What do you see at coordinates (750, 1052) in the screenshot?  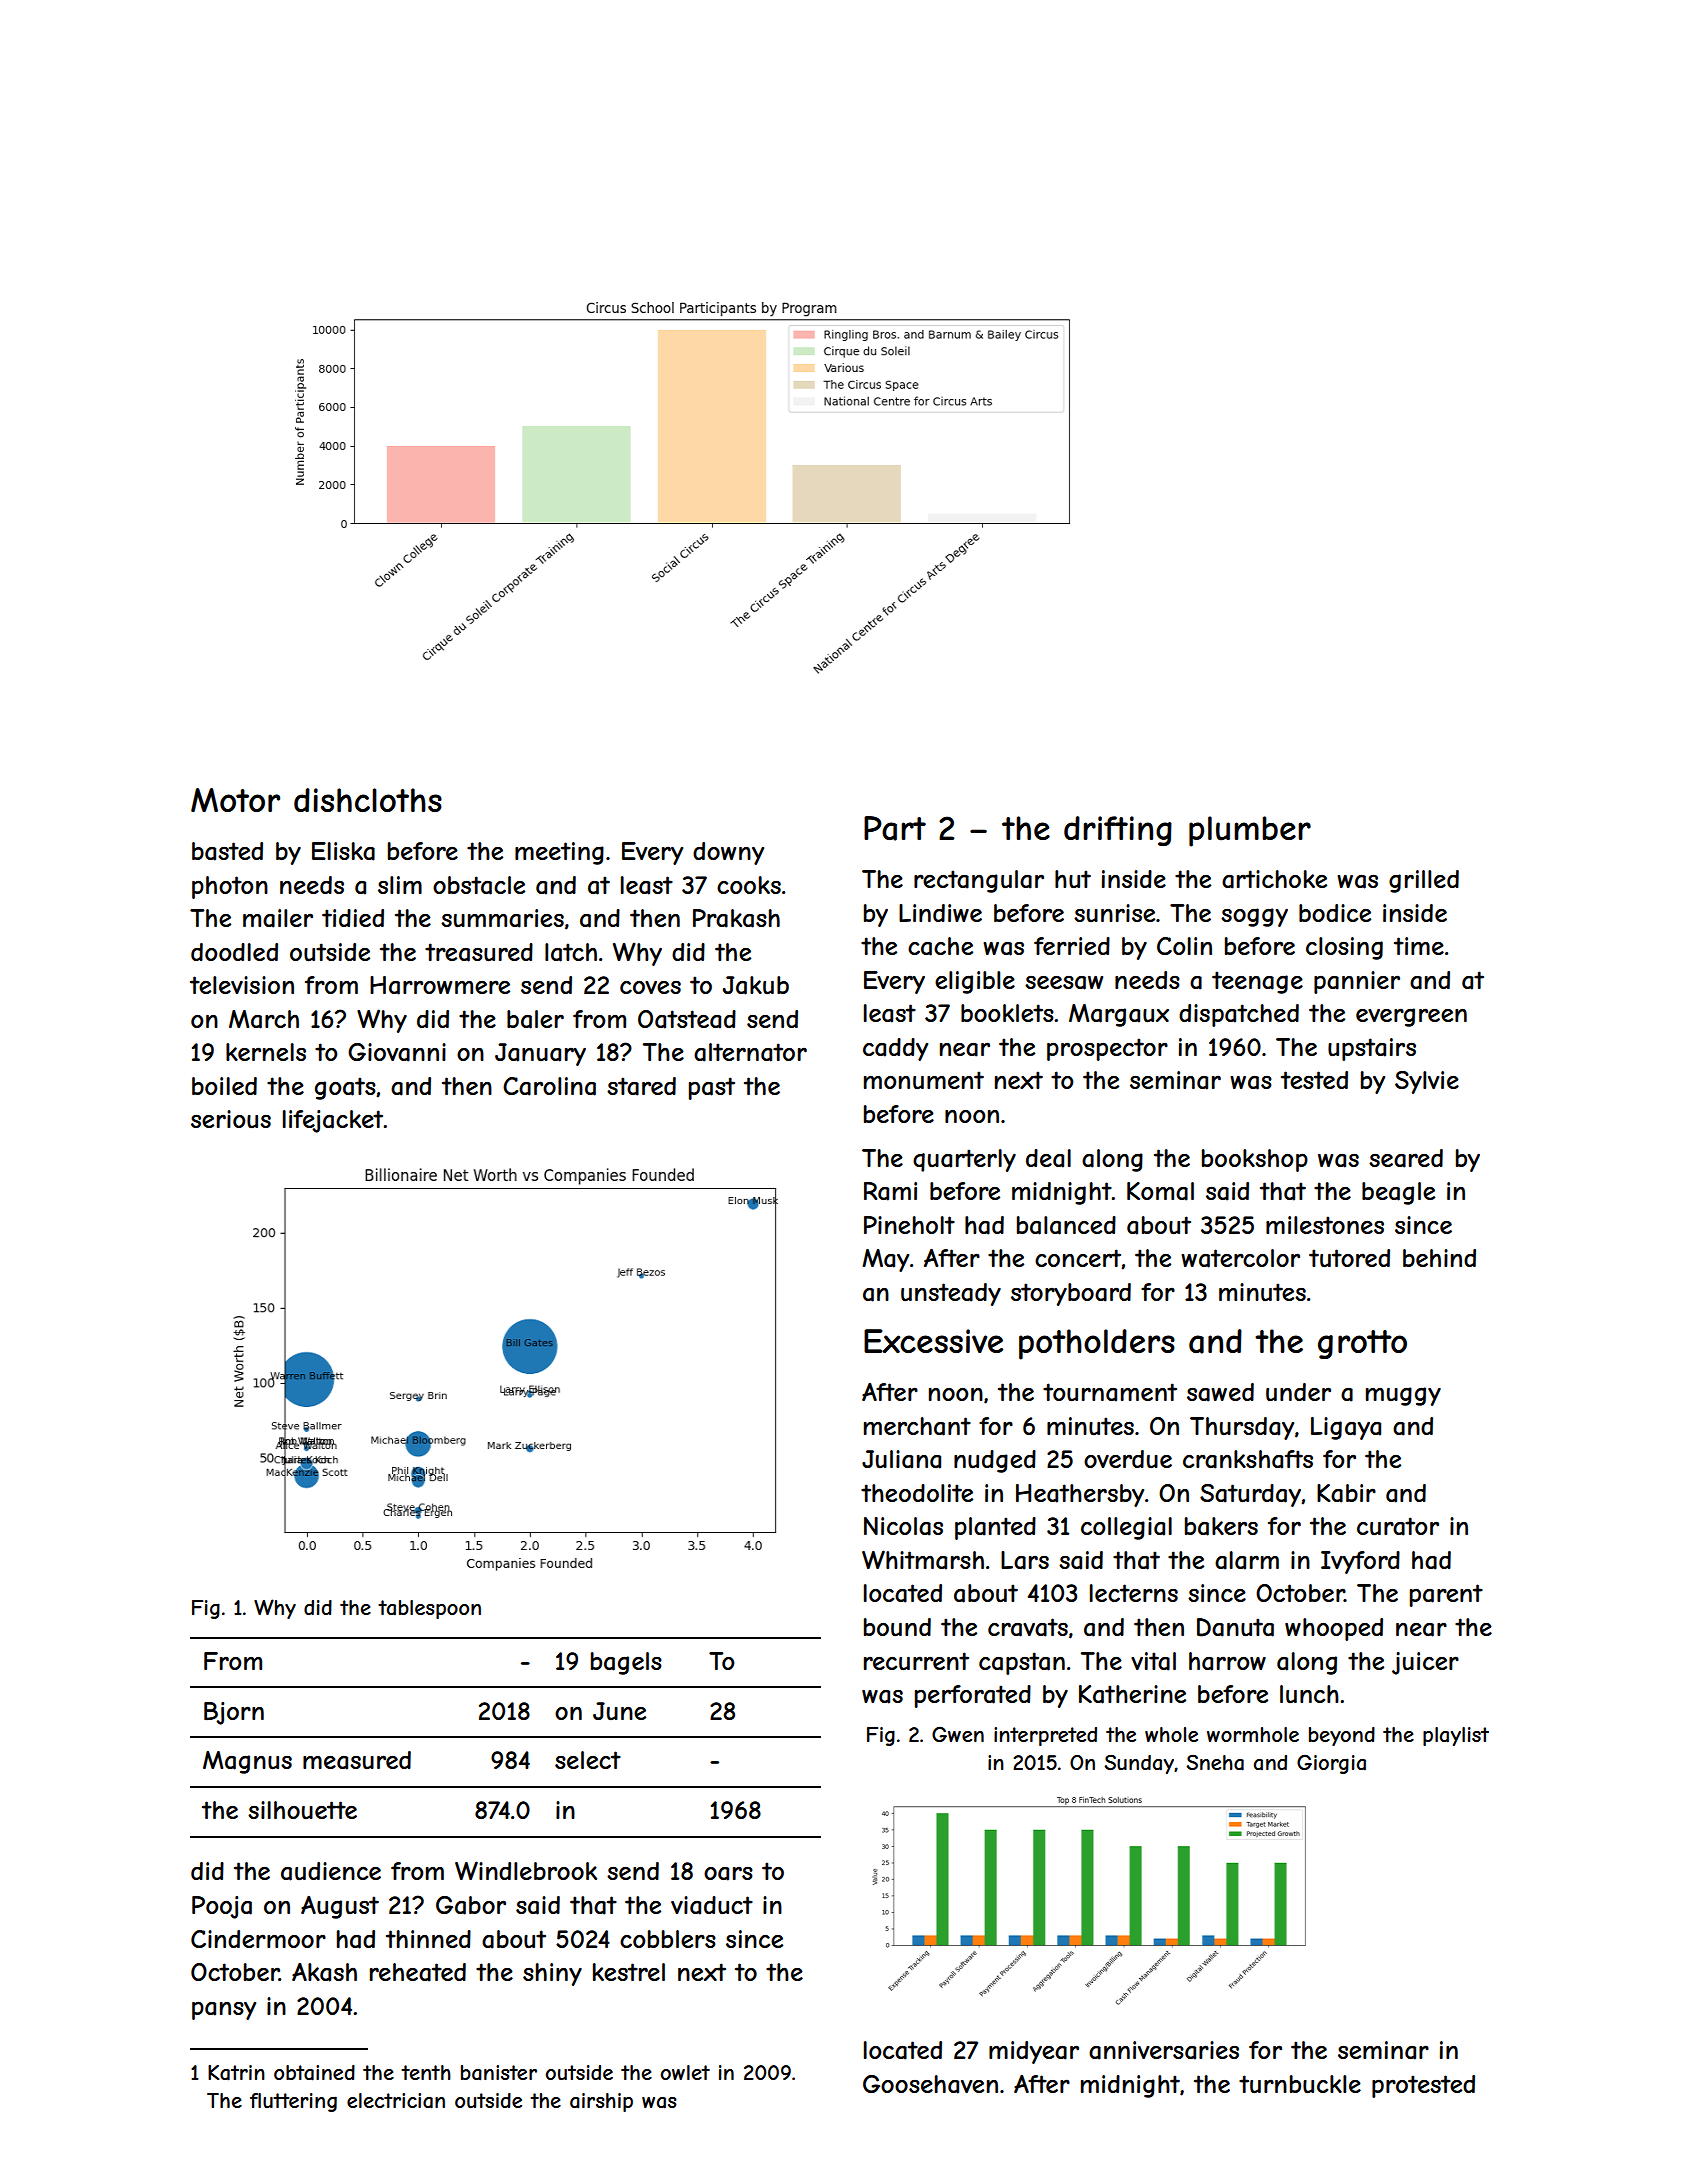 I see `alternator` at bounding box center [750, 1052].
